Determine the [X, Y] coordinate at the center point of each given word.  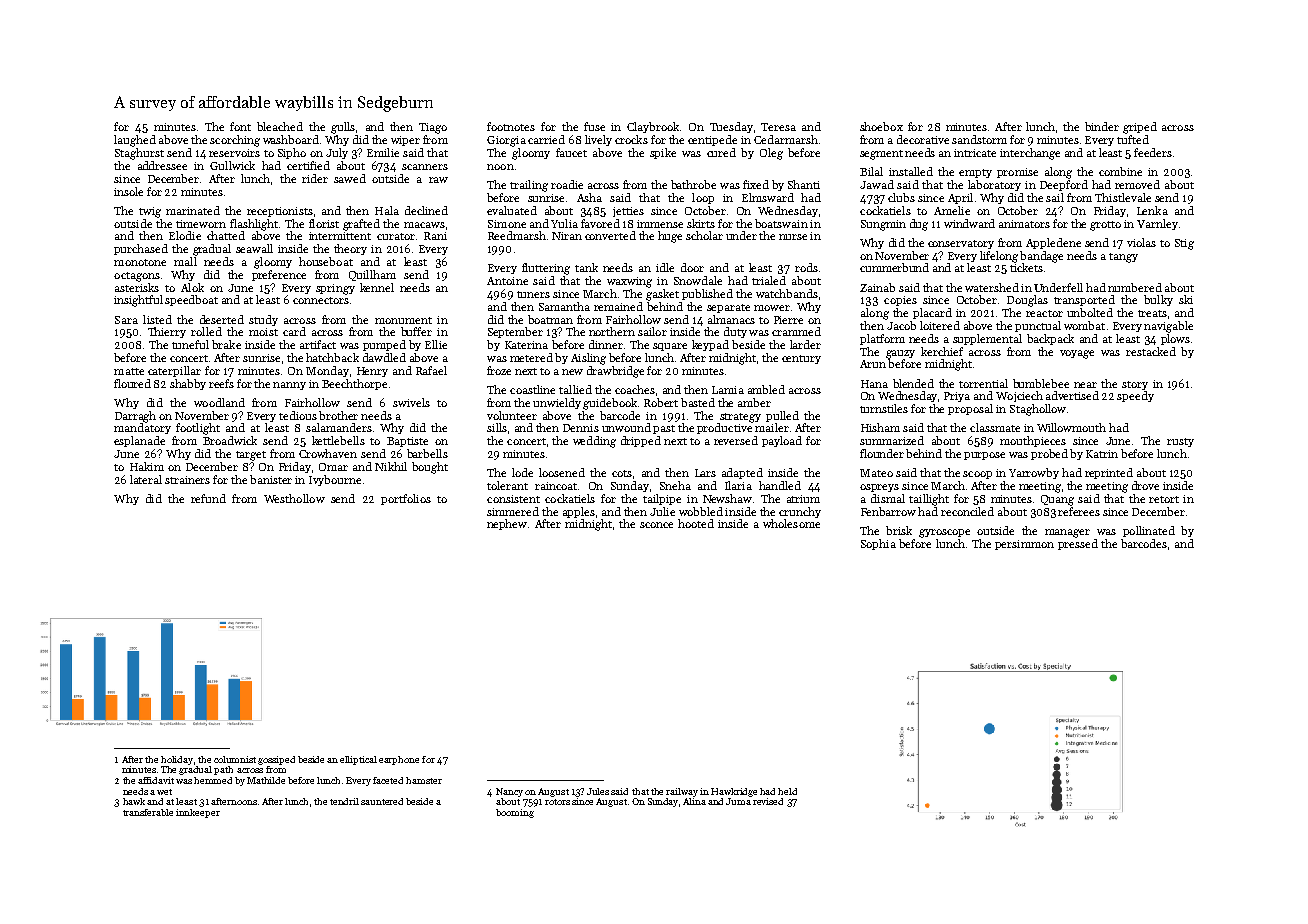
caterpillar [174, 371]
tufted [1133, 139]
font [240, 126]
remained [618, 306]
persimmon [1024, 545]
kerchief [942, 351]
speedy [1135, 396]
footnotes [511, 126]
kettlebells [338, 440]
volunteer [512, 415]
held [787, 791]
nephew [507, 524]
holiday [177, 760]
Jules [598, 791]
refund [208, 498]
